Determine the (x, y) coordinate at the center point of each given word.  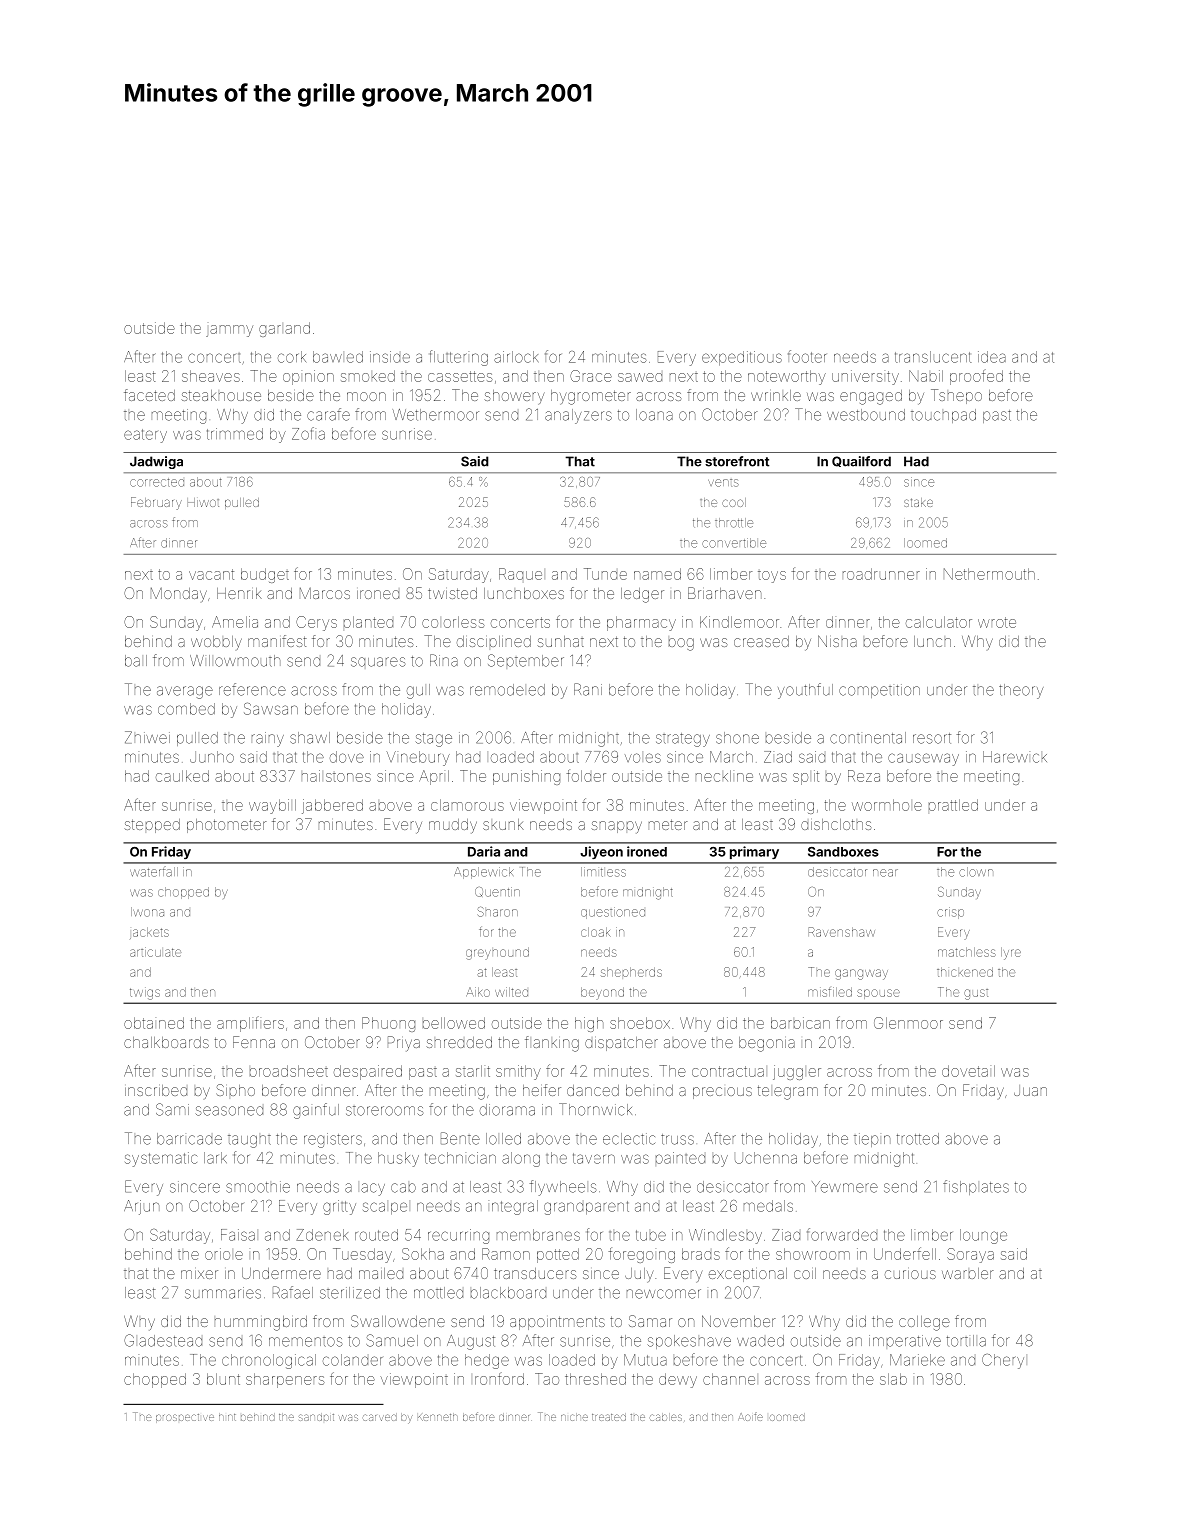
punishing (526, 777)
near (885, 873)
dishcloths (836, 824)
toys (772, 577)
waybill (272, 806)
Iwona (147, 912)
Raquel (520, 574)
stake (918, 502)
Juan (1030, 1090)
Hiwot (203, 502)
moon (366, 396)
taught (249, 1141)
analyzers (578, 416)
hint (227, 1417)
